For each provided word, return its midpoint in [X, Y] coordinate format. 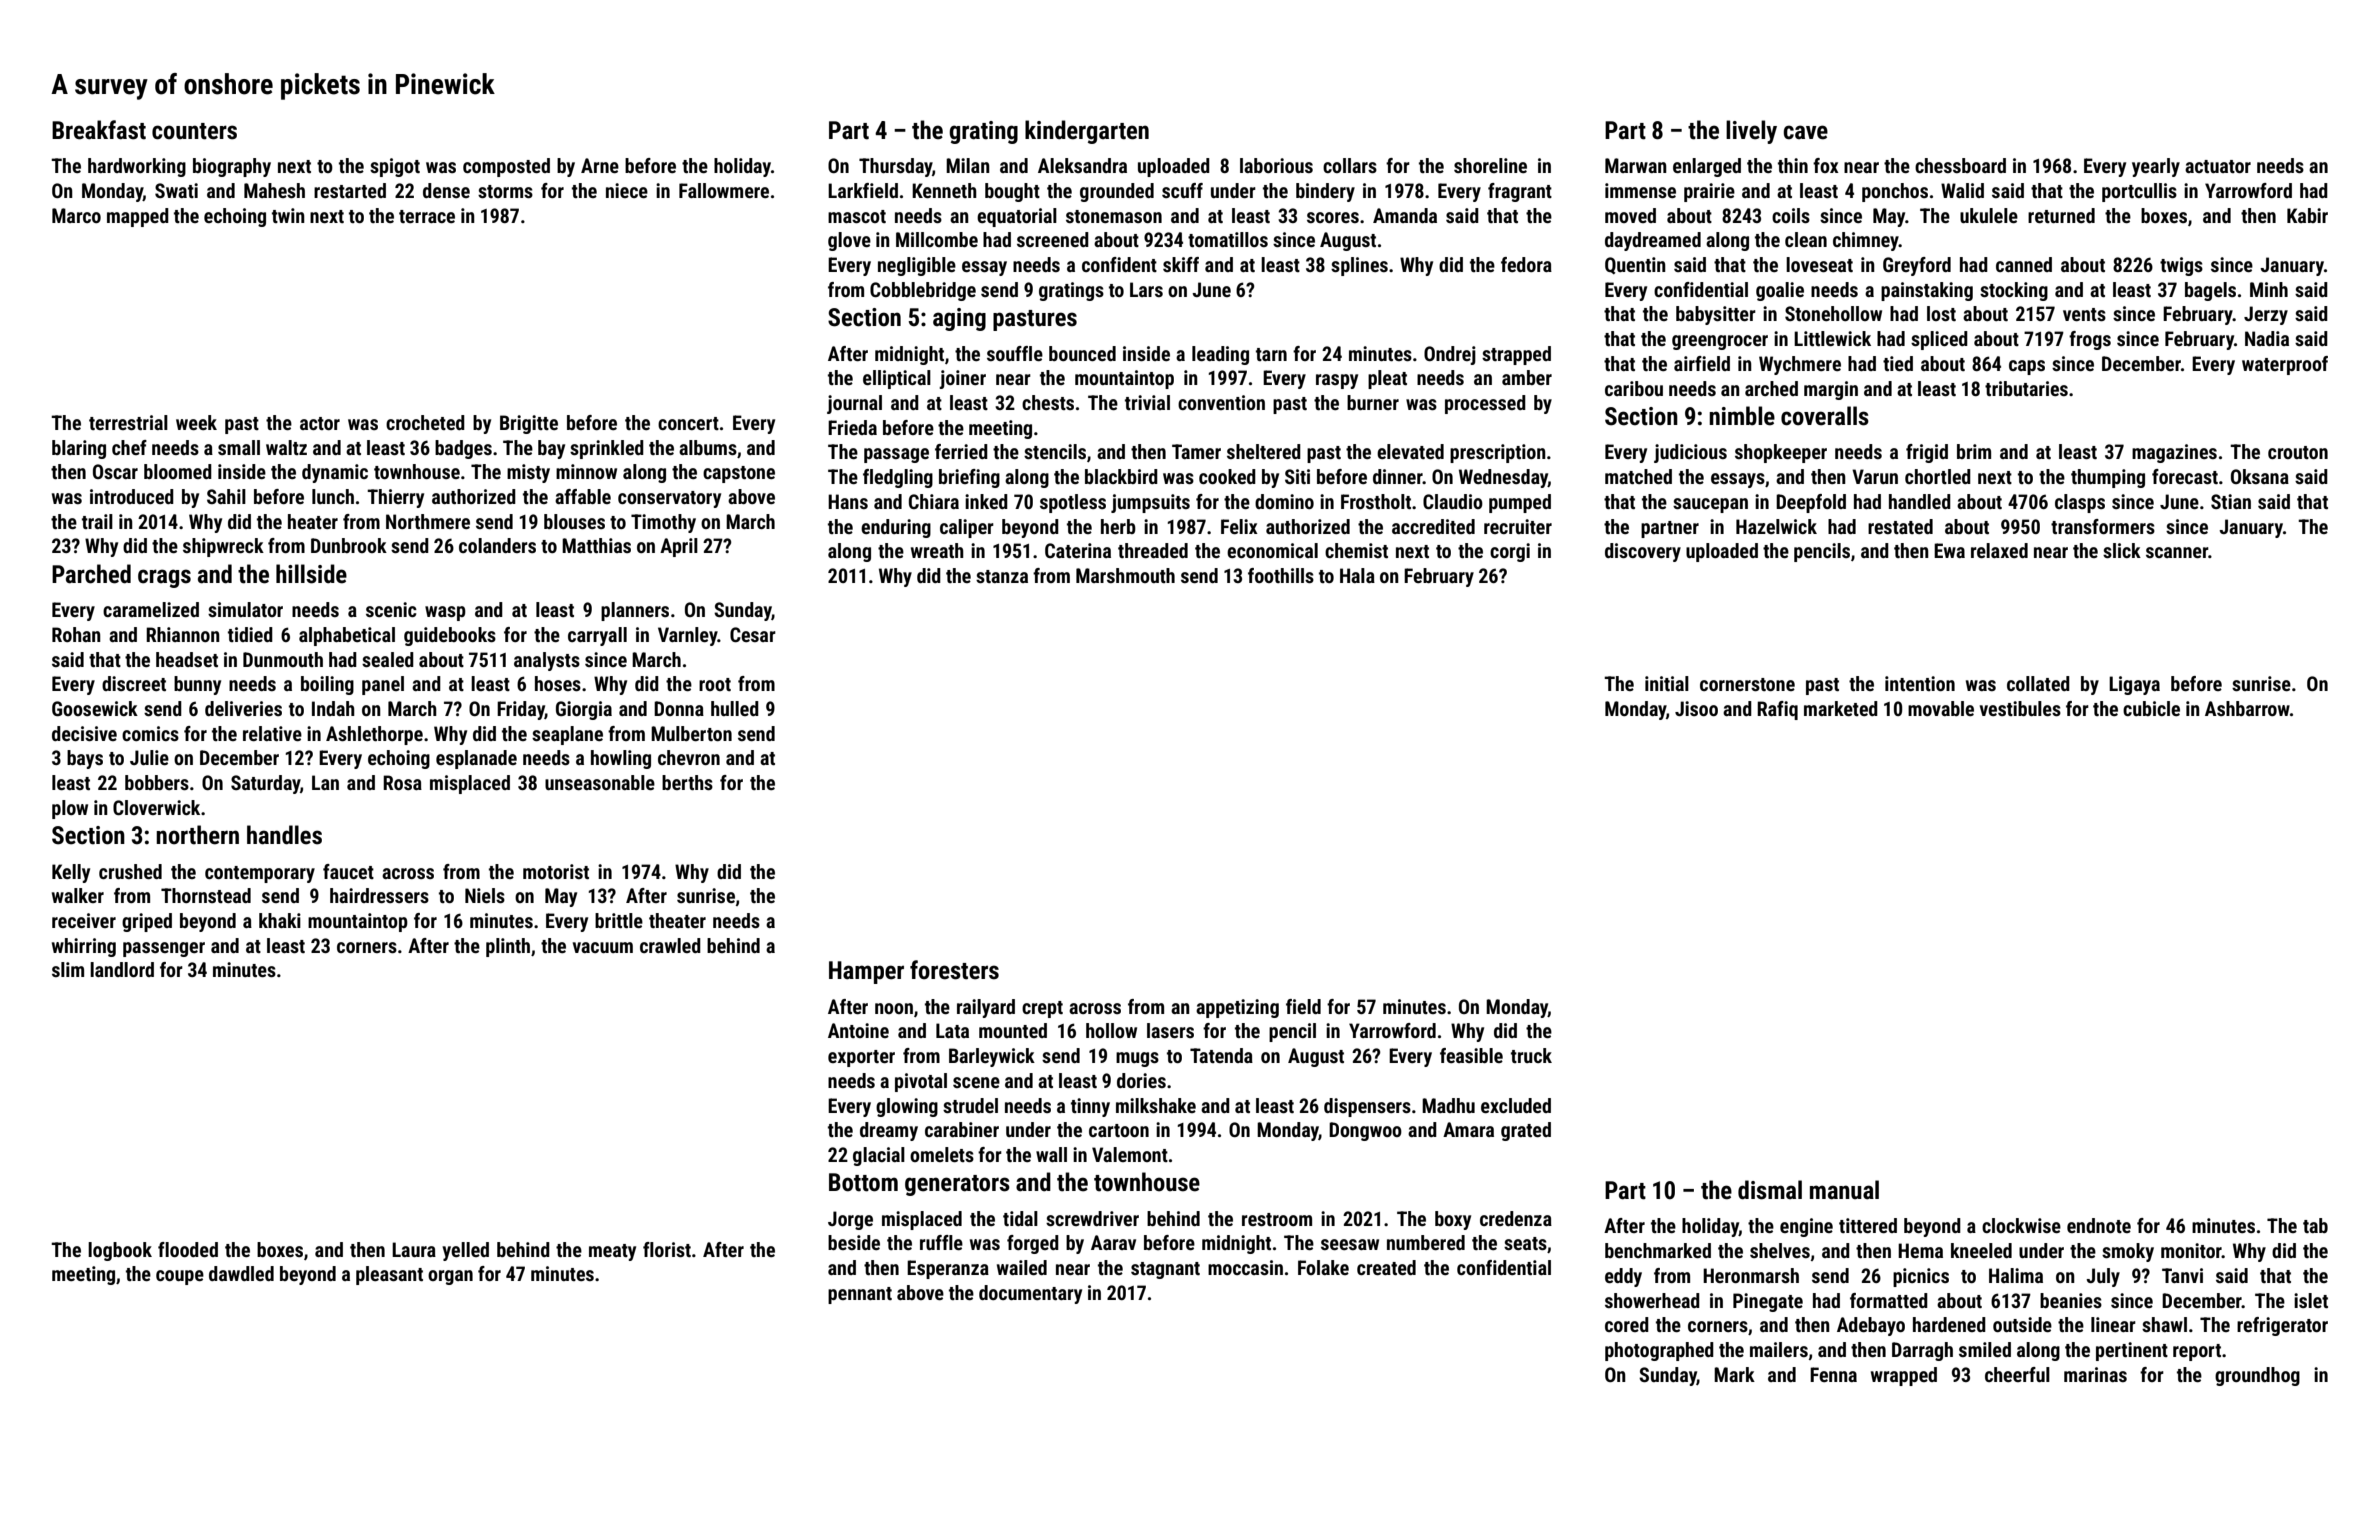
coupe [180, 1277]
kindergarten [1087, 132]
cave [1805, 132]
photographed [1659, 1351]
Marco [76, 215]
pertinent [2132, 1351]
